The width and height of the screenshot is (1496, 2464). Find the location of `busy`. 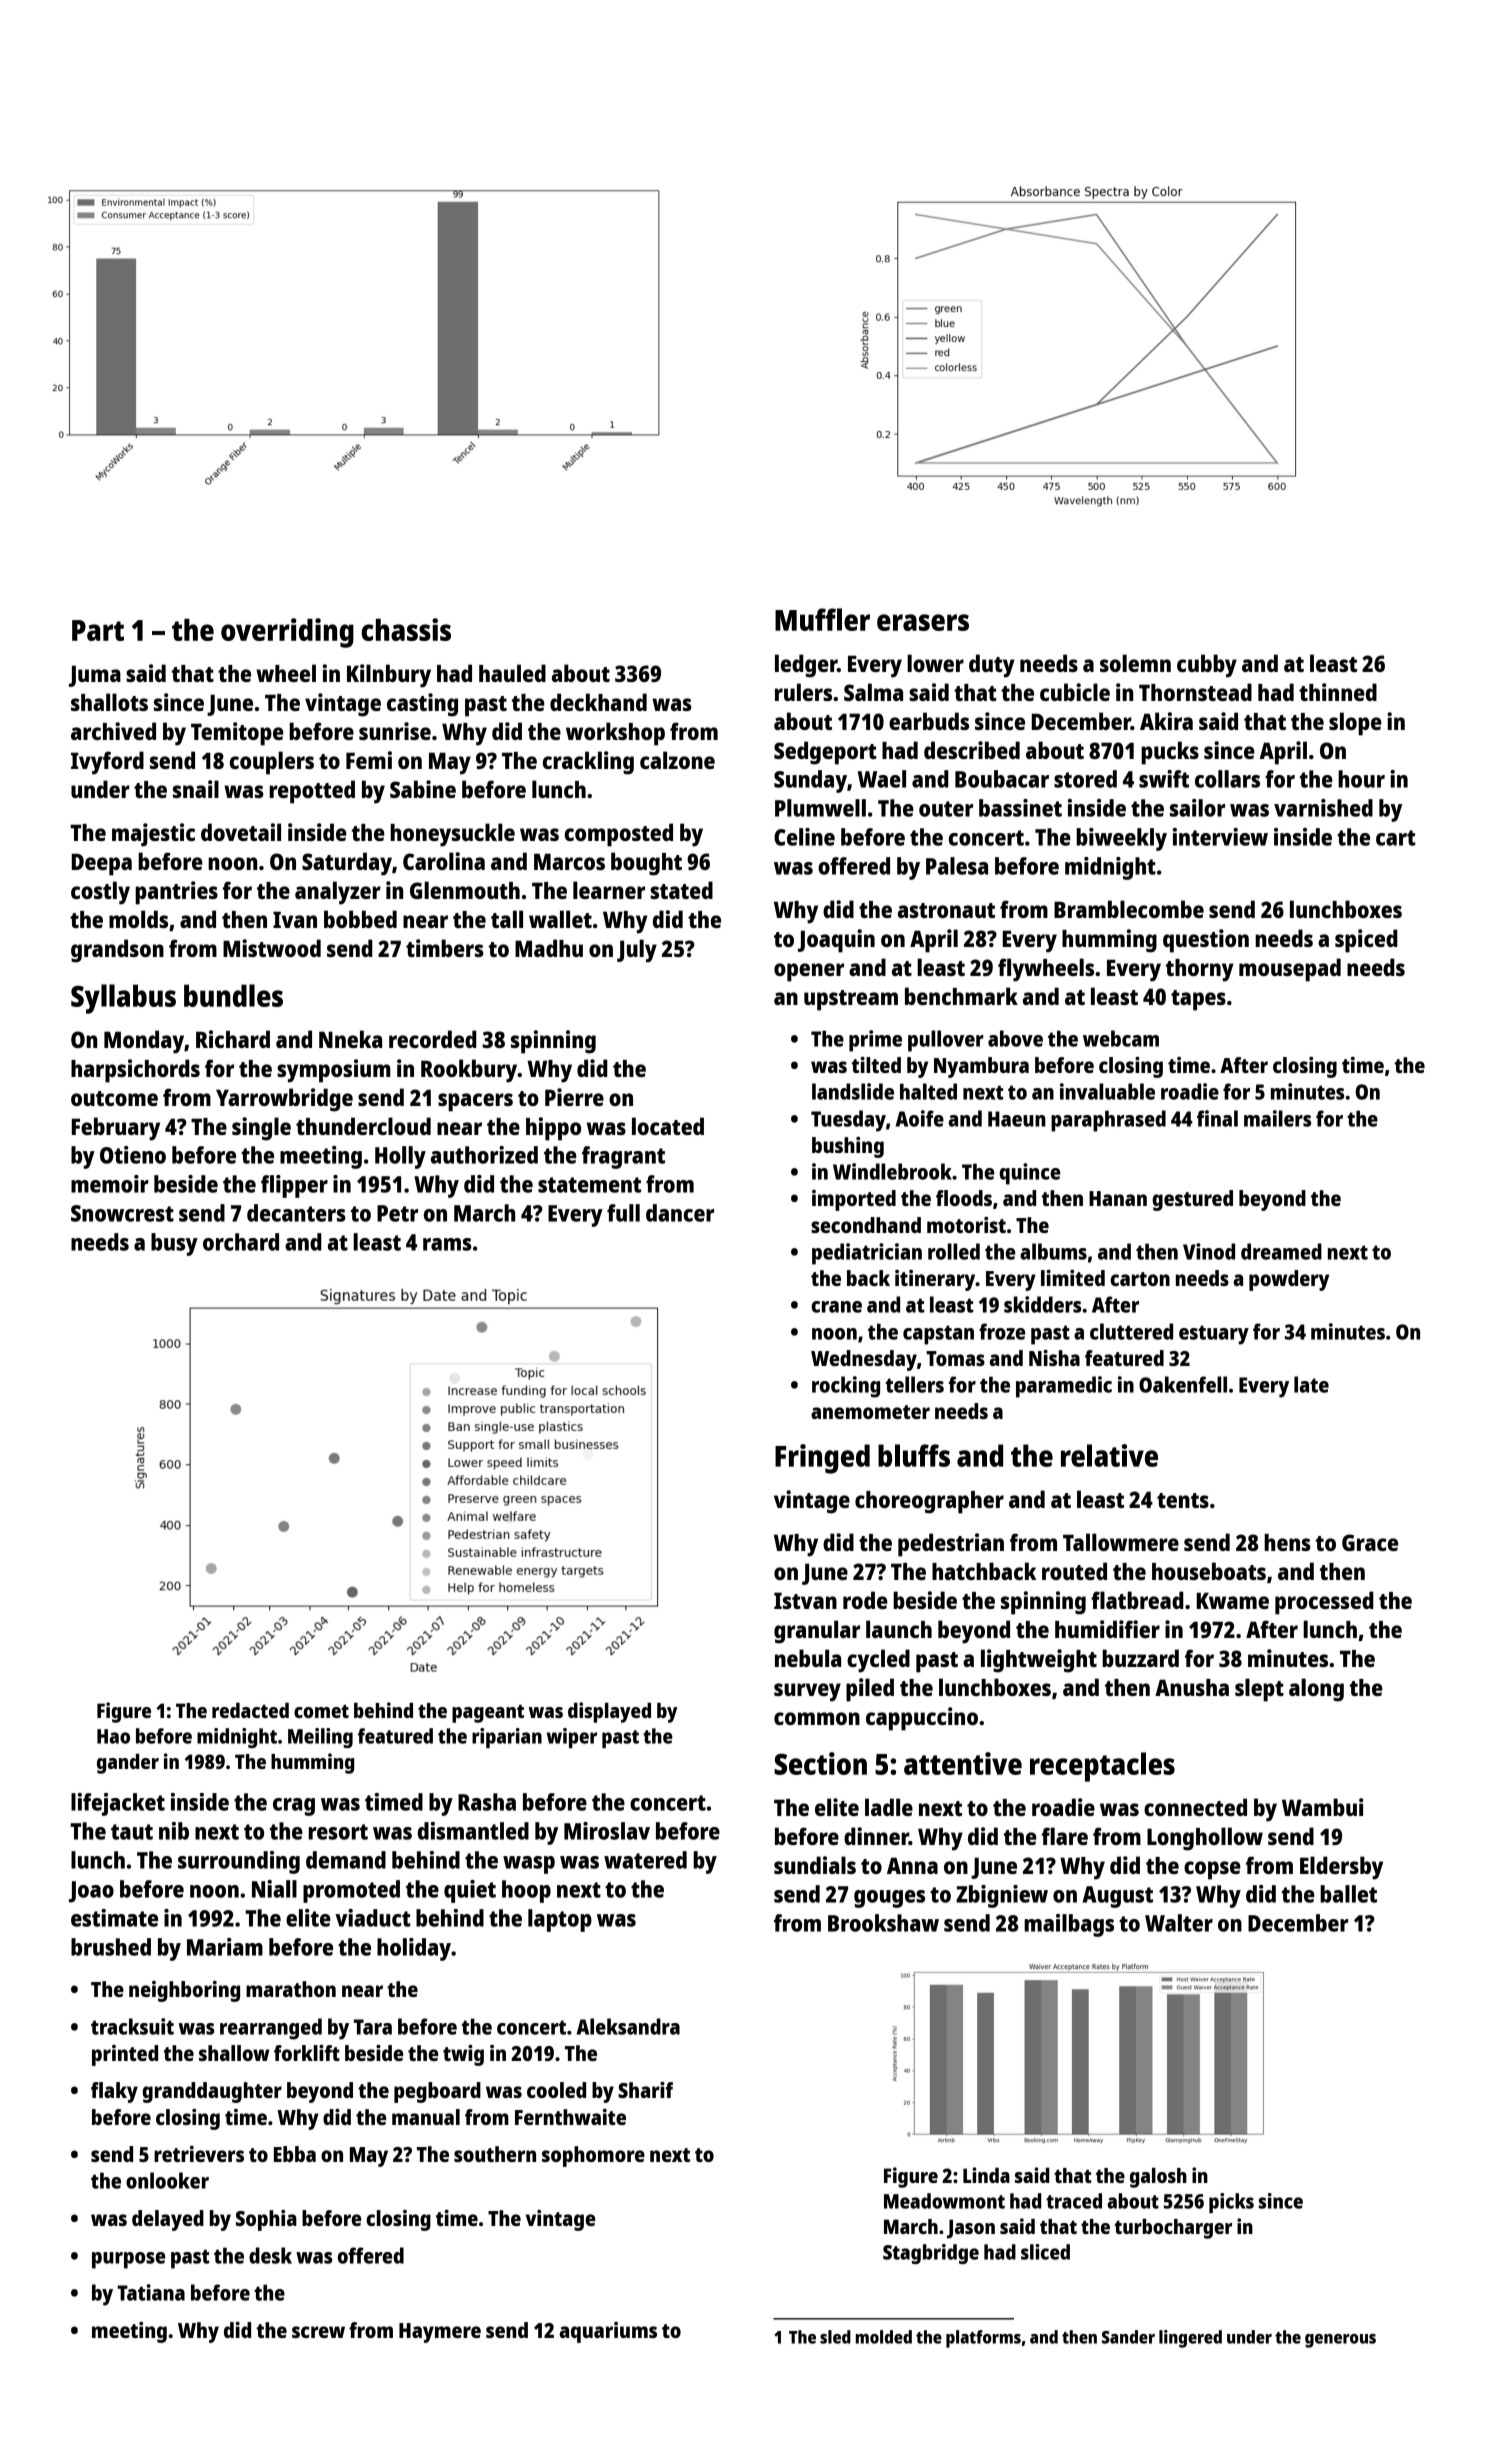

busy is located at coordinates (174, 1244).
